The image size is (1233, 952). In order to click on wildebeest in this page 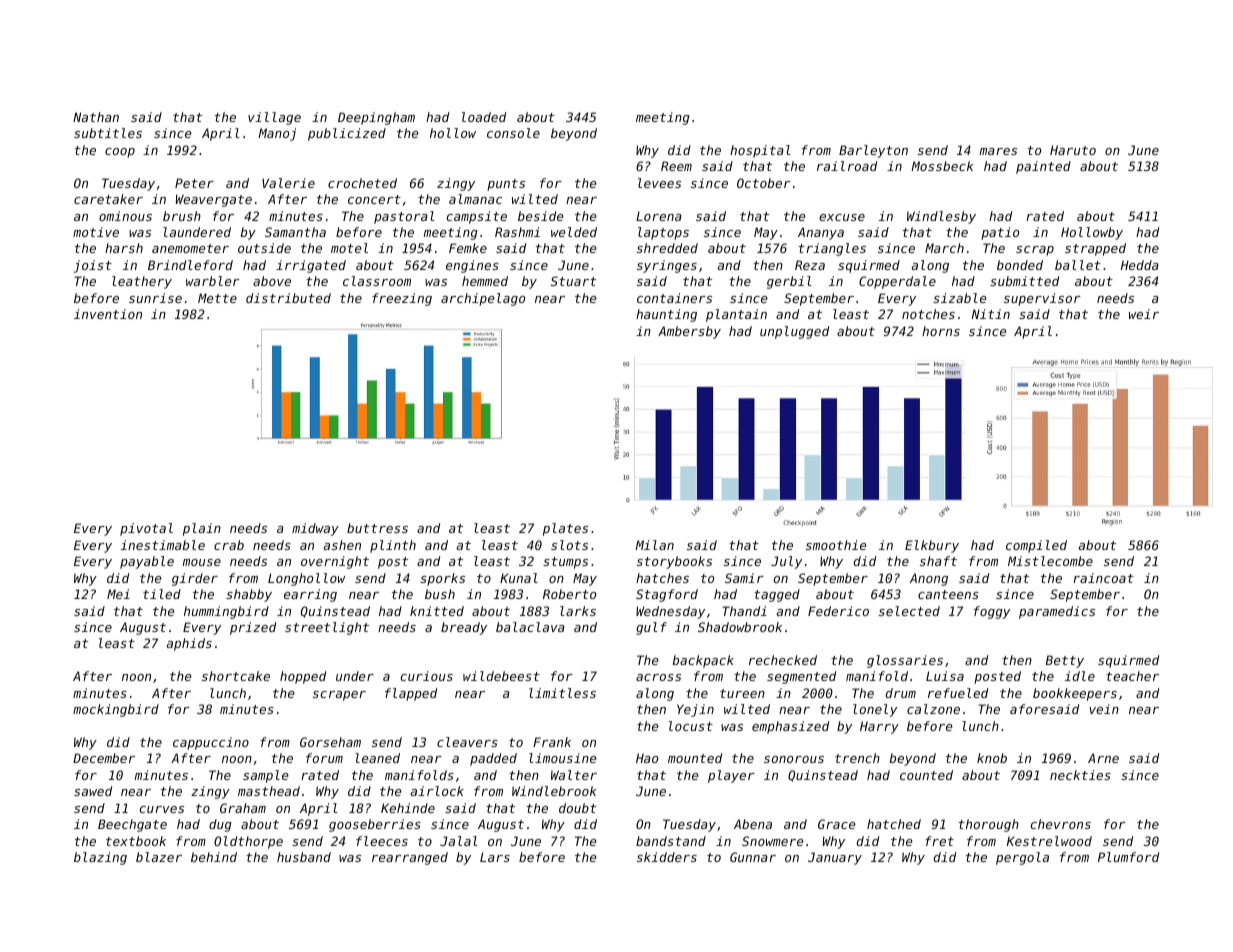, I will do `click(501, 676)`.
